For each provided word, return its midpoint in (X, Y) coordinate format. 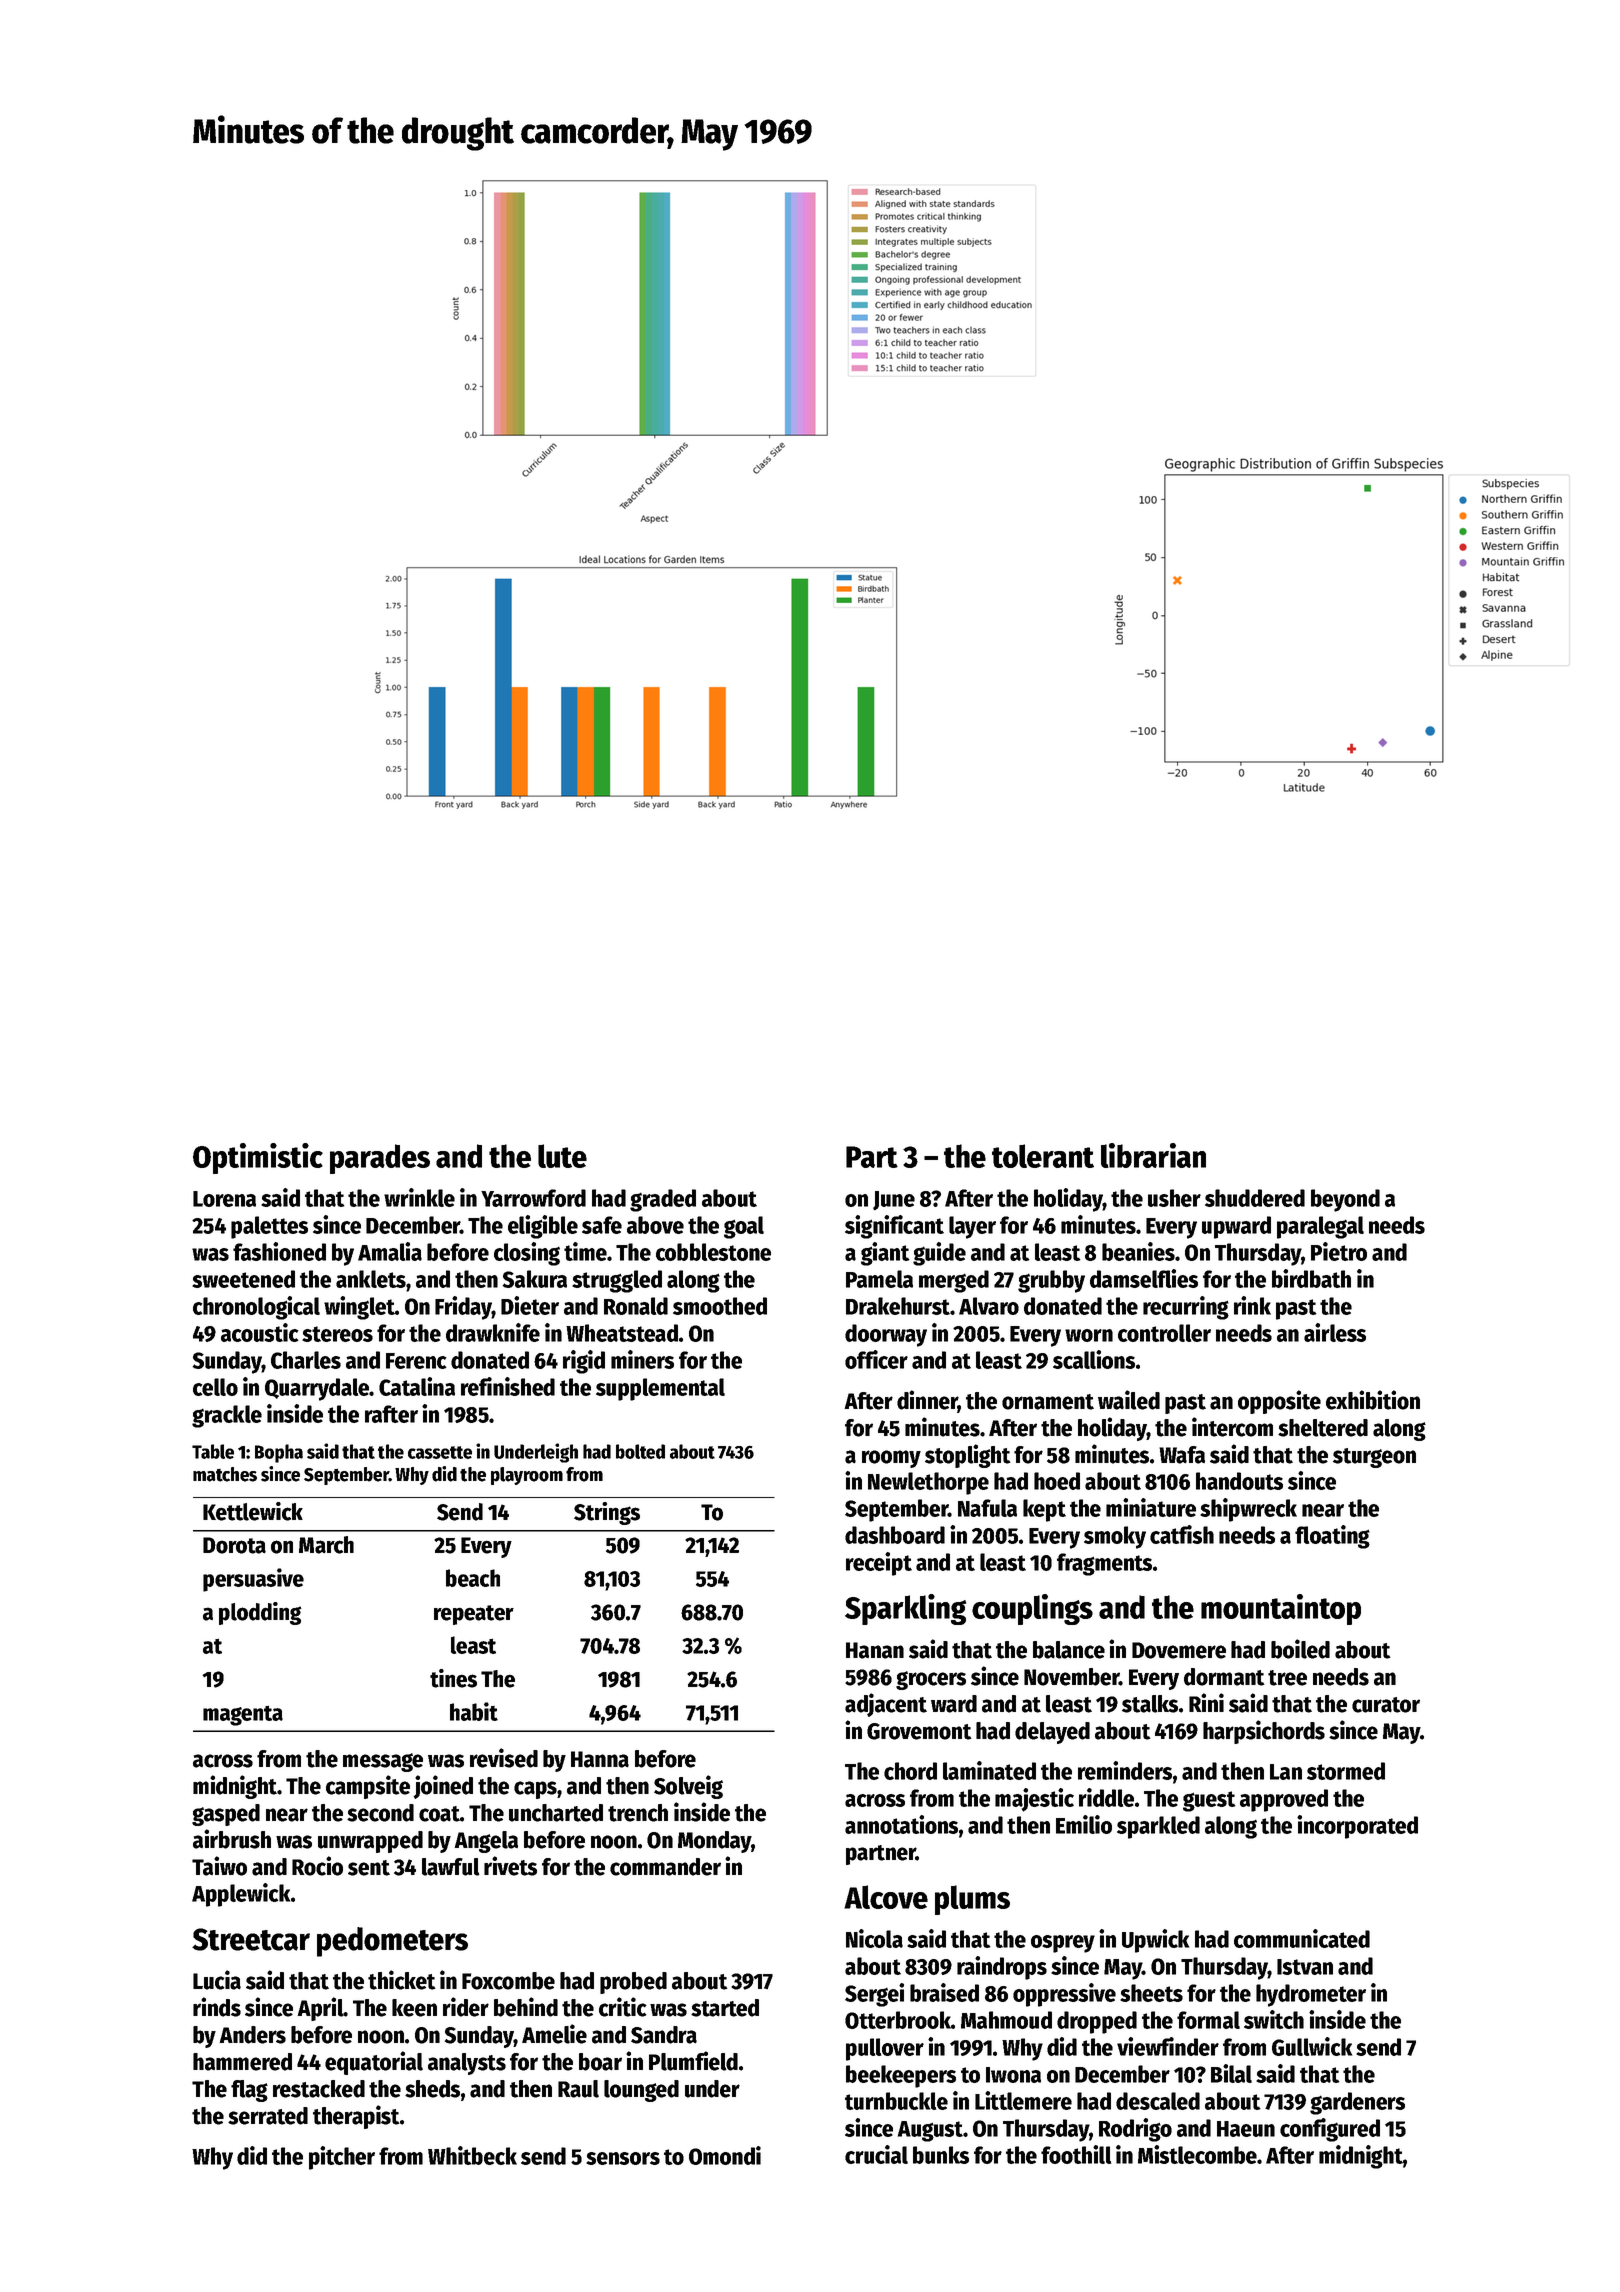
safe (602, 1225)
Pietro (1339, 1251)
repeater (474, 1615)
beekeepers (901, 2076)
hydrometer (1311, 1995)
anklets (371, 1279)
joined (443, 1787)
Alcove (886, 1897)
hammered (242, 2062)
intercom (1232, 1427)
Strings (607, 1513)
